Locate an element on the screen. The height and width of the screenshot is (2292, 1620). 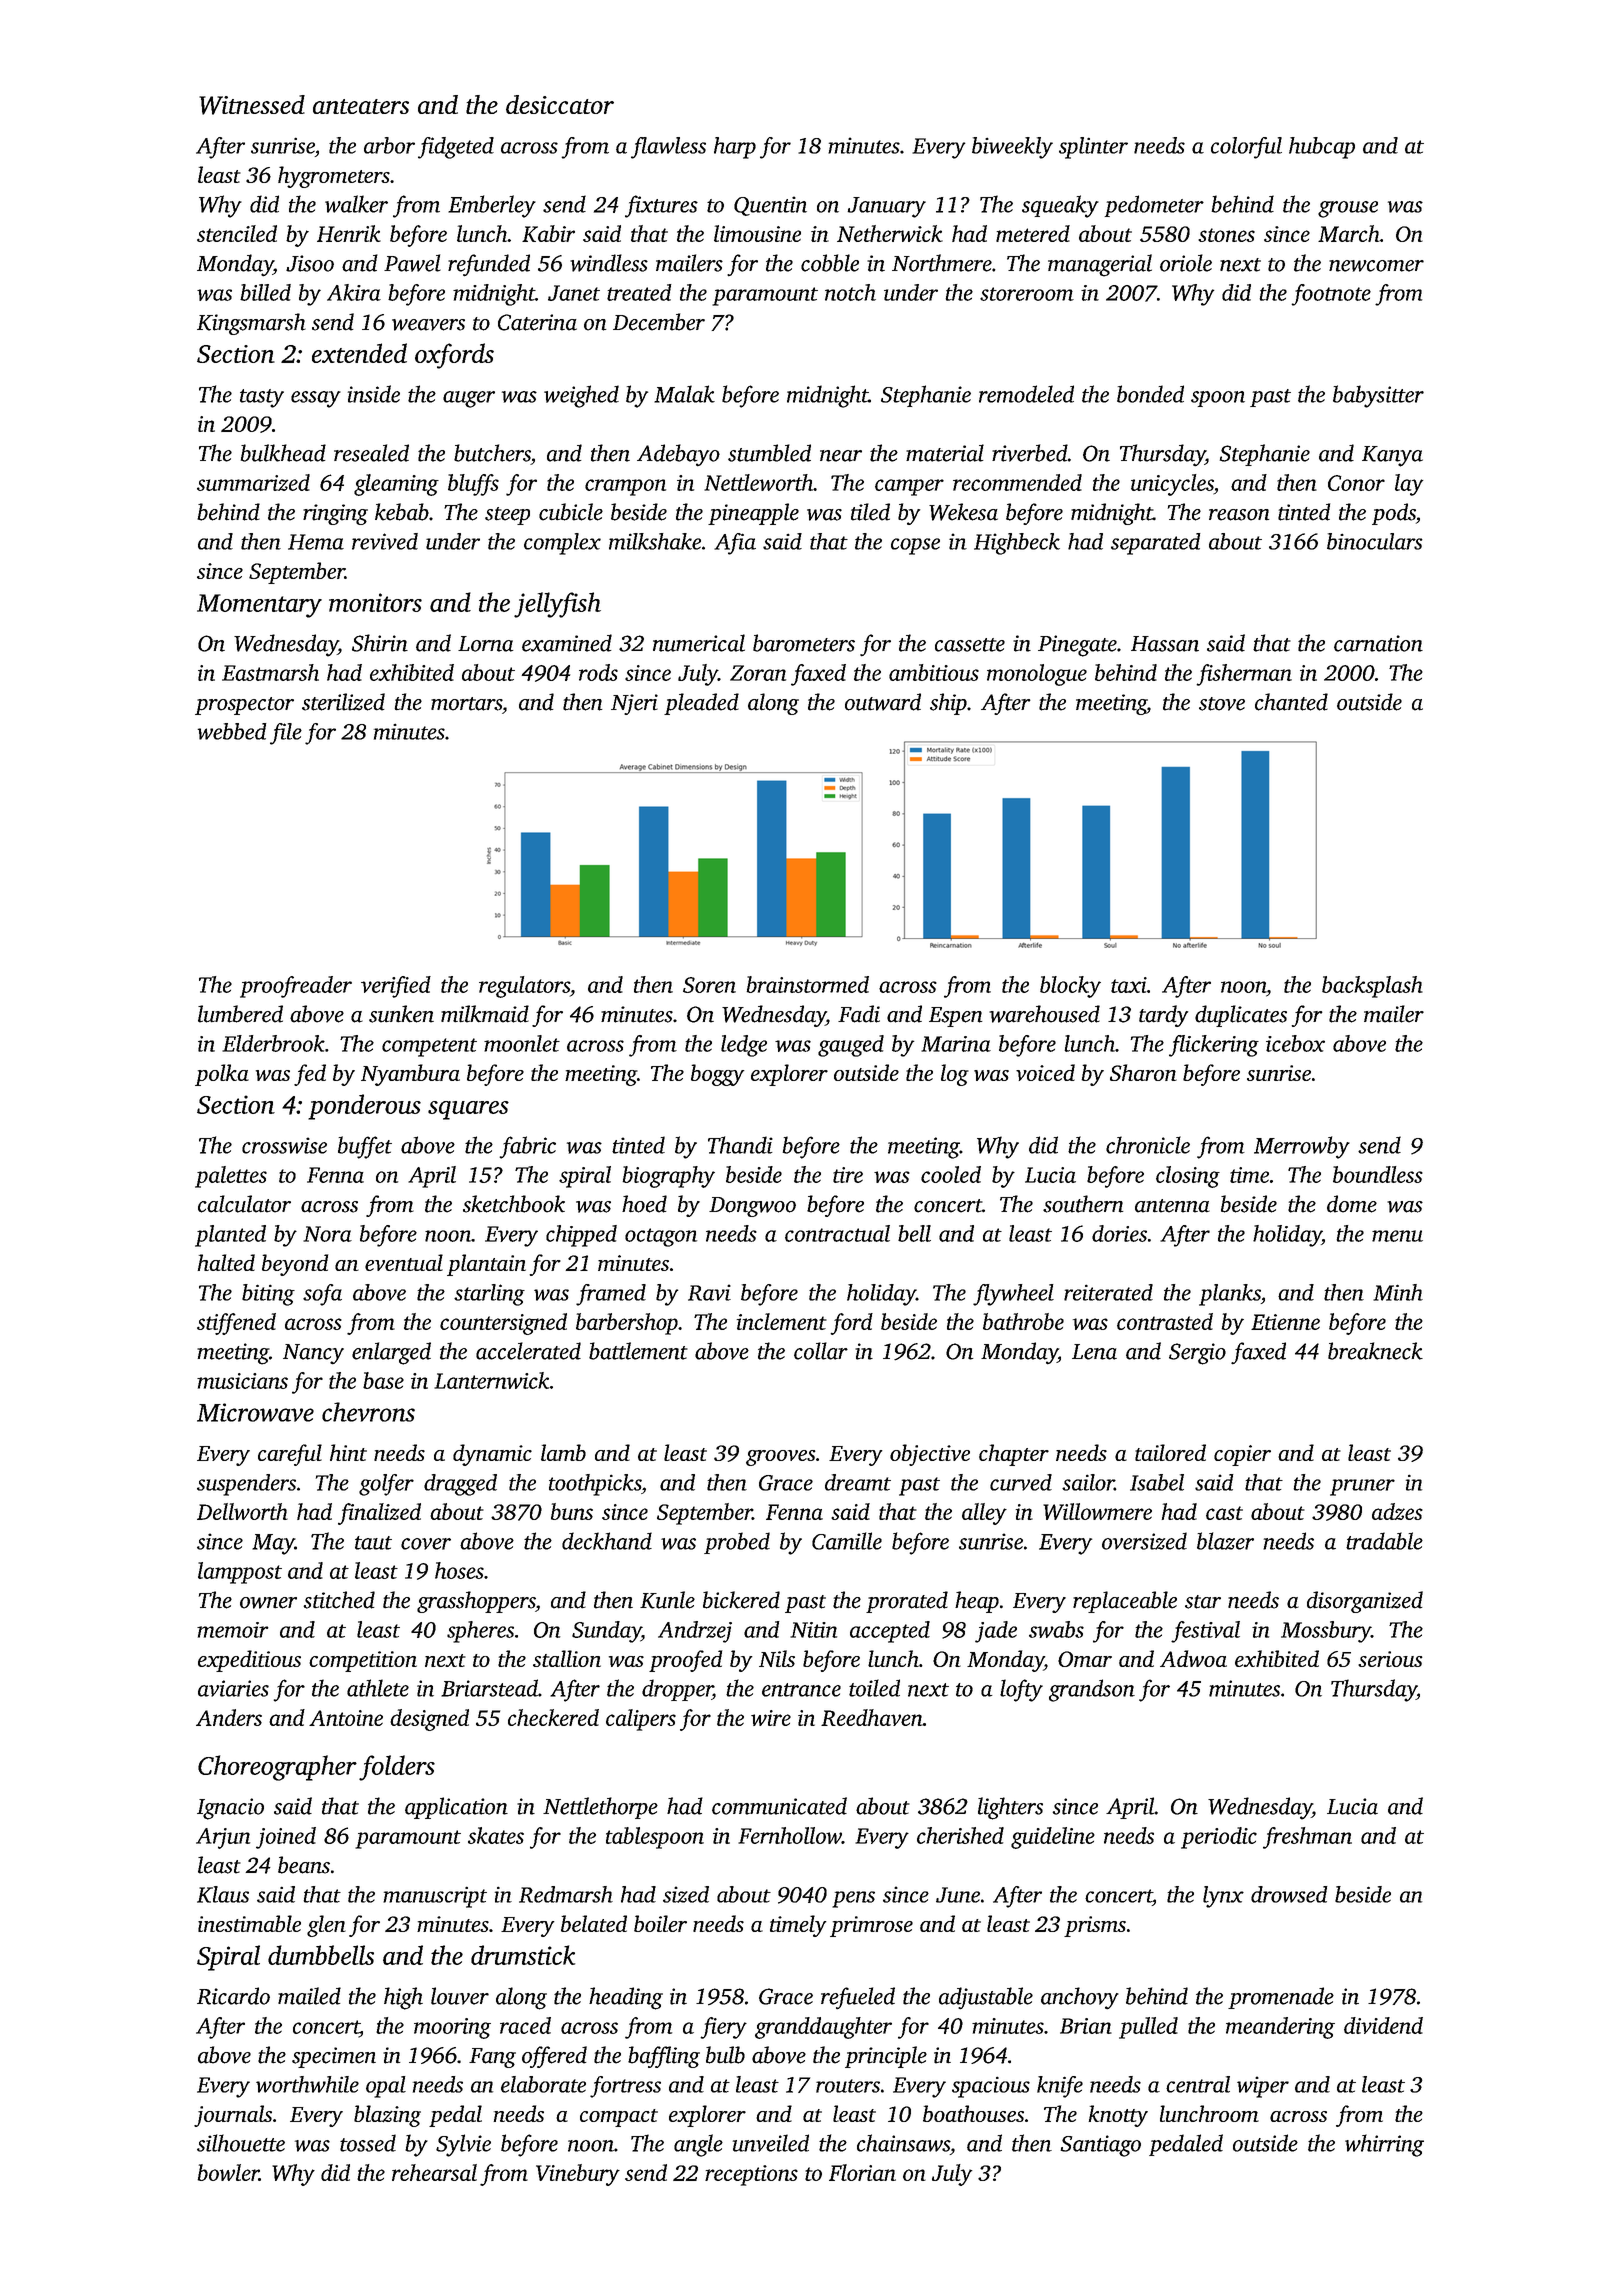
stenciled is located at coordinates (237, 233).
